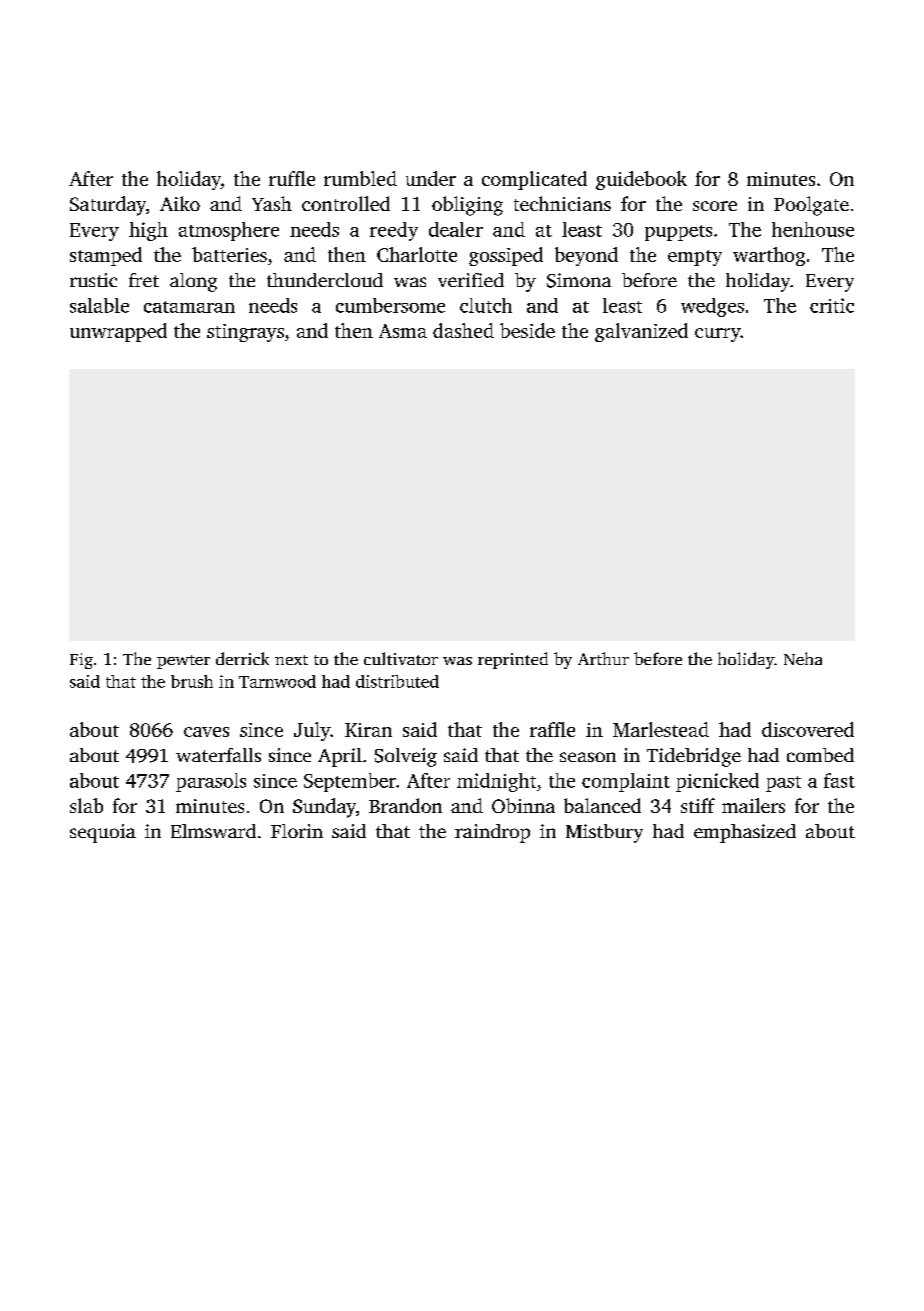  Describe the element at coordinates (603, 658) in the image. I see `Arthur` at that location.
